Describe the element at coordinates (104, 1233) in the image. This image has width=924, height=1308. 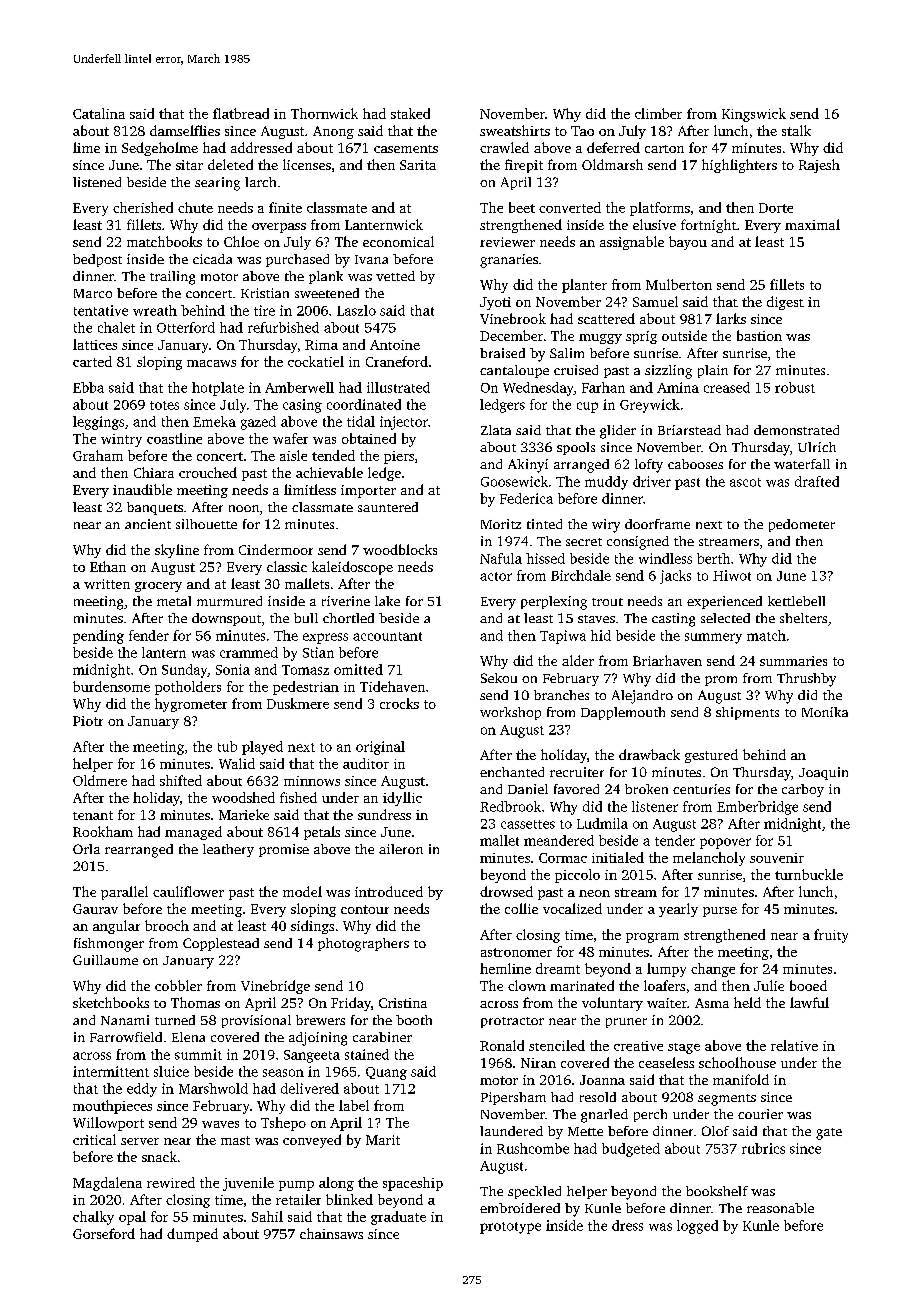
I see `Gorseford` at that location.
